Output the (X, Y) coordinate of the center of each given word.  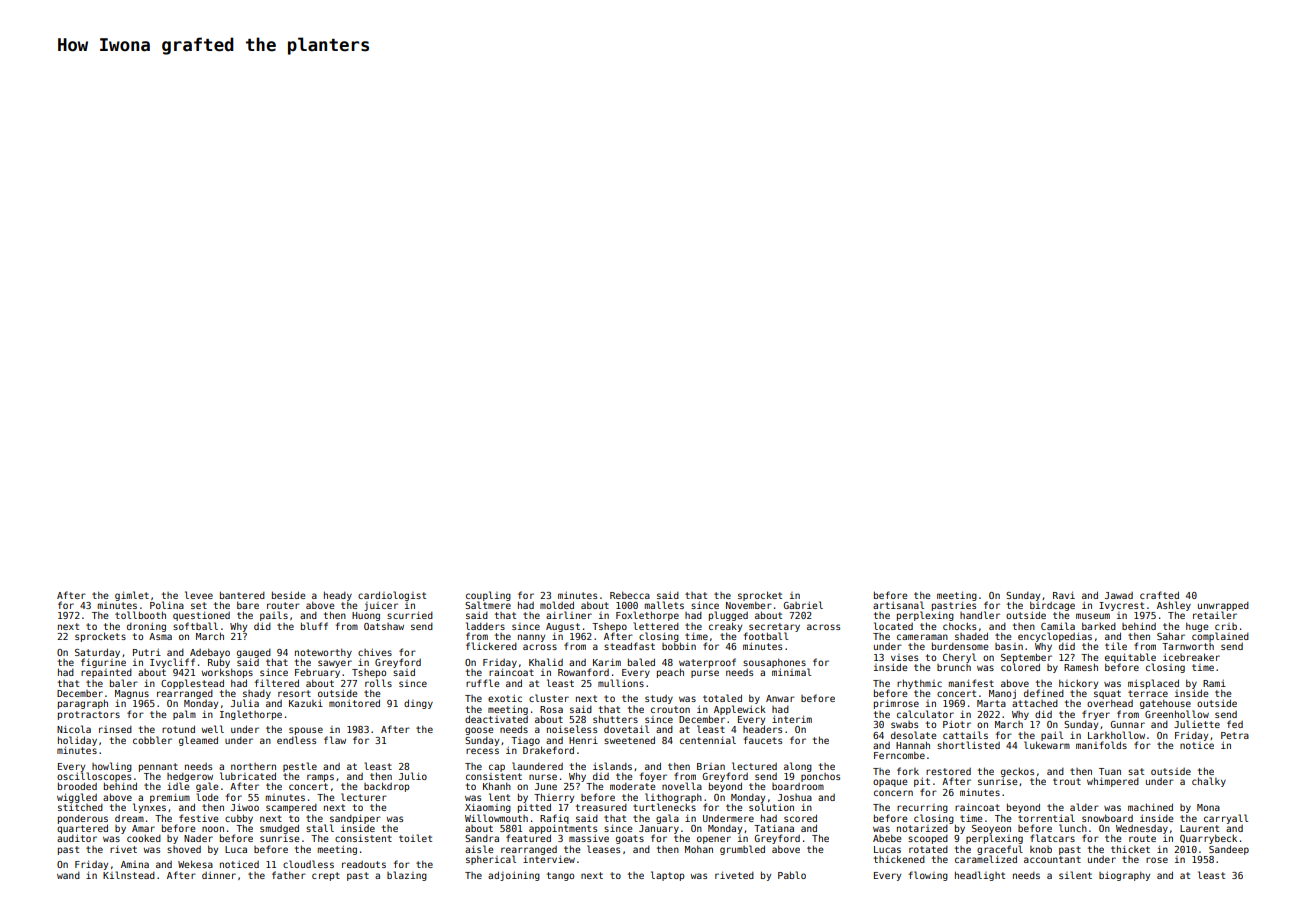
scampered (291, 808)
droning (146, 627)
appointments (563, 829)
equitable (1130, 658)
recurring (922, 808)
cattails (965, 735)
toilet (415, 838)
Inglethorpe (251, 715)
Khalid (546, 662)
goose (479, 731)
